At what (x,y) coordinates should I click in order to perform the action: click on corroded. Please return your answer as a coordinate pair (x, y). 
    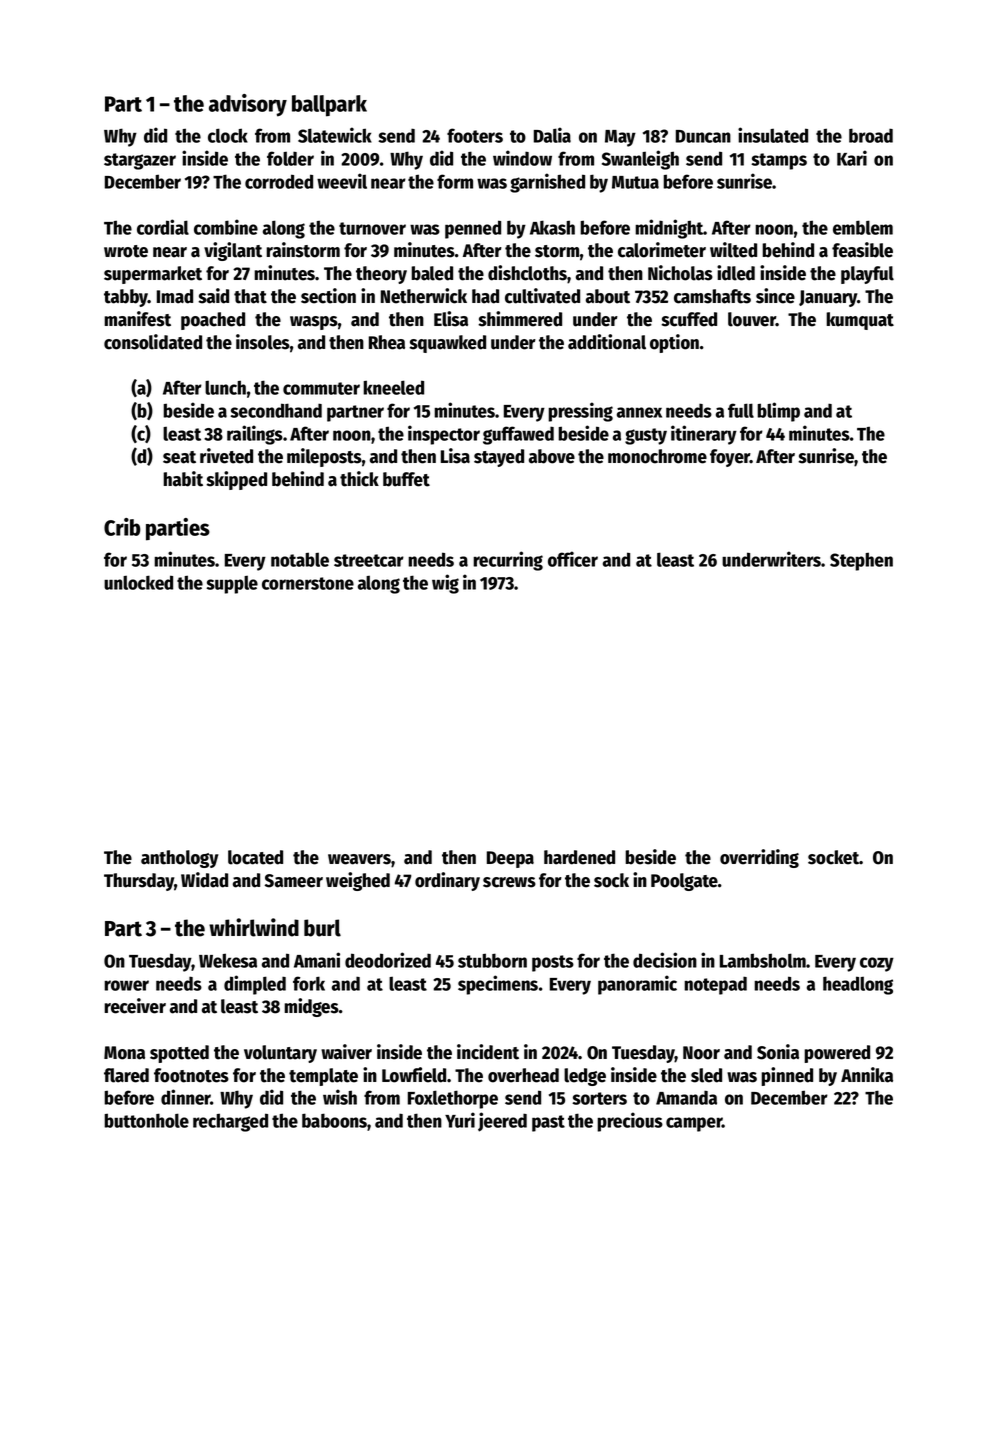
    Looking at the image, I should click on (279, 181).
